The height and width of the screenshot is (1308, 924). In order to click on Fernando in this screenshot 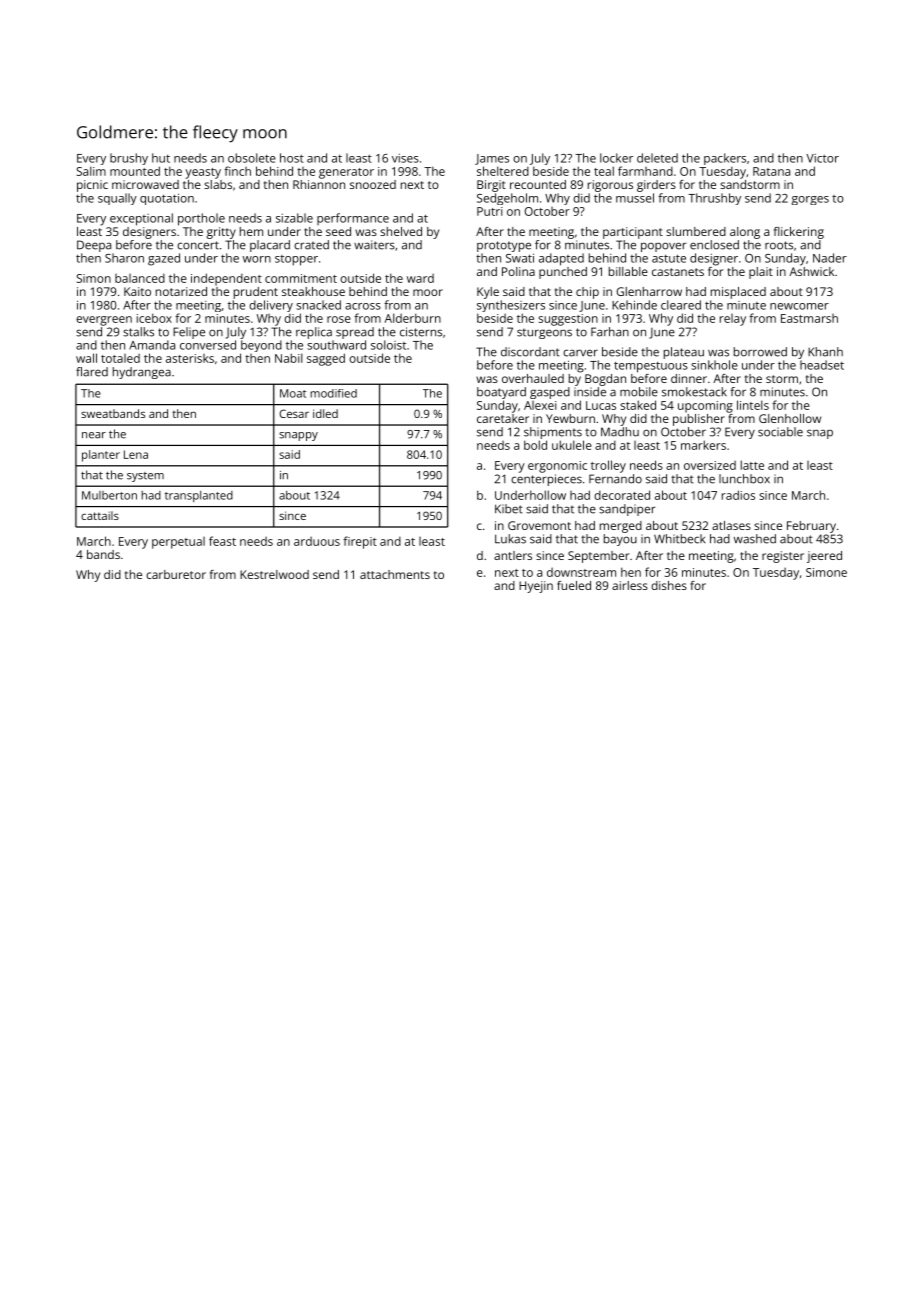, I will do `click(615, 479)`.
